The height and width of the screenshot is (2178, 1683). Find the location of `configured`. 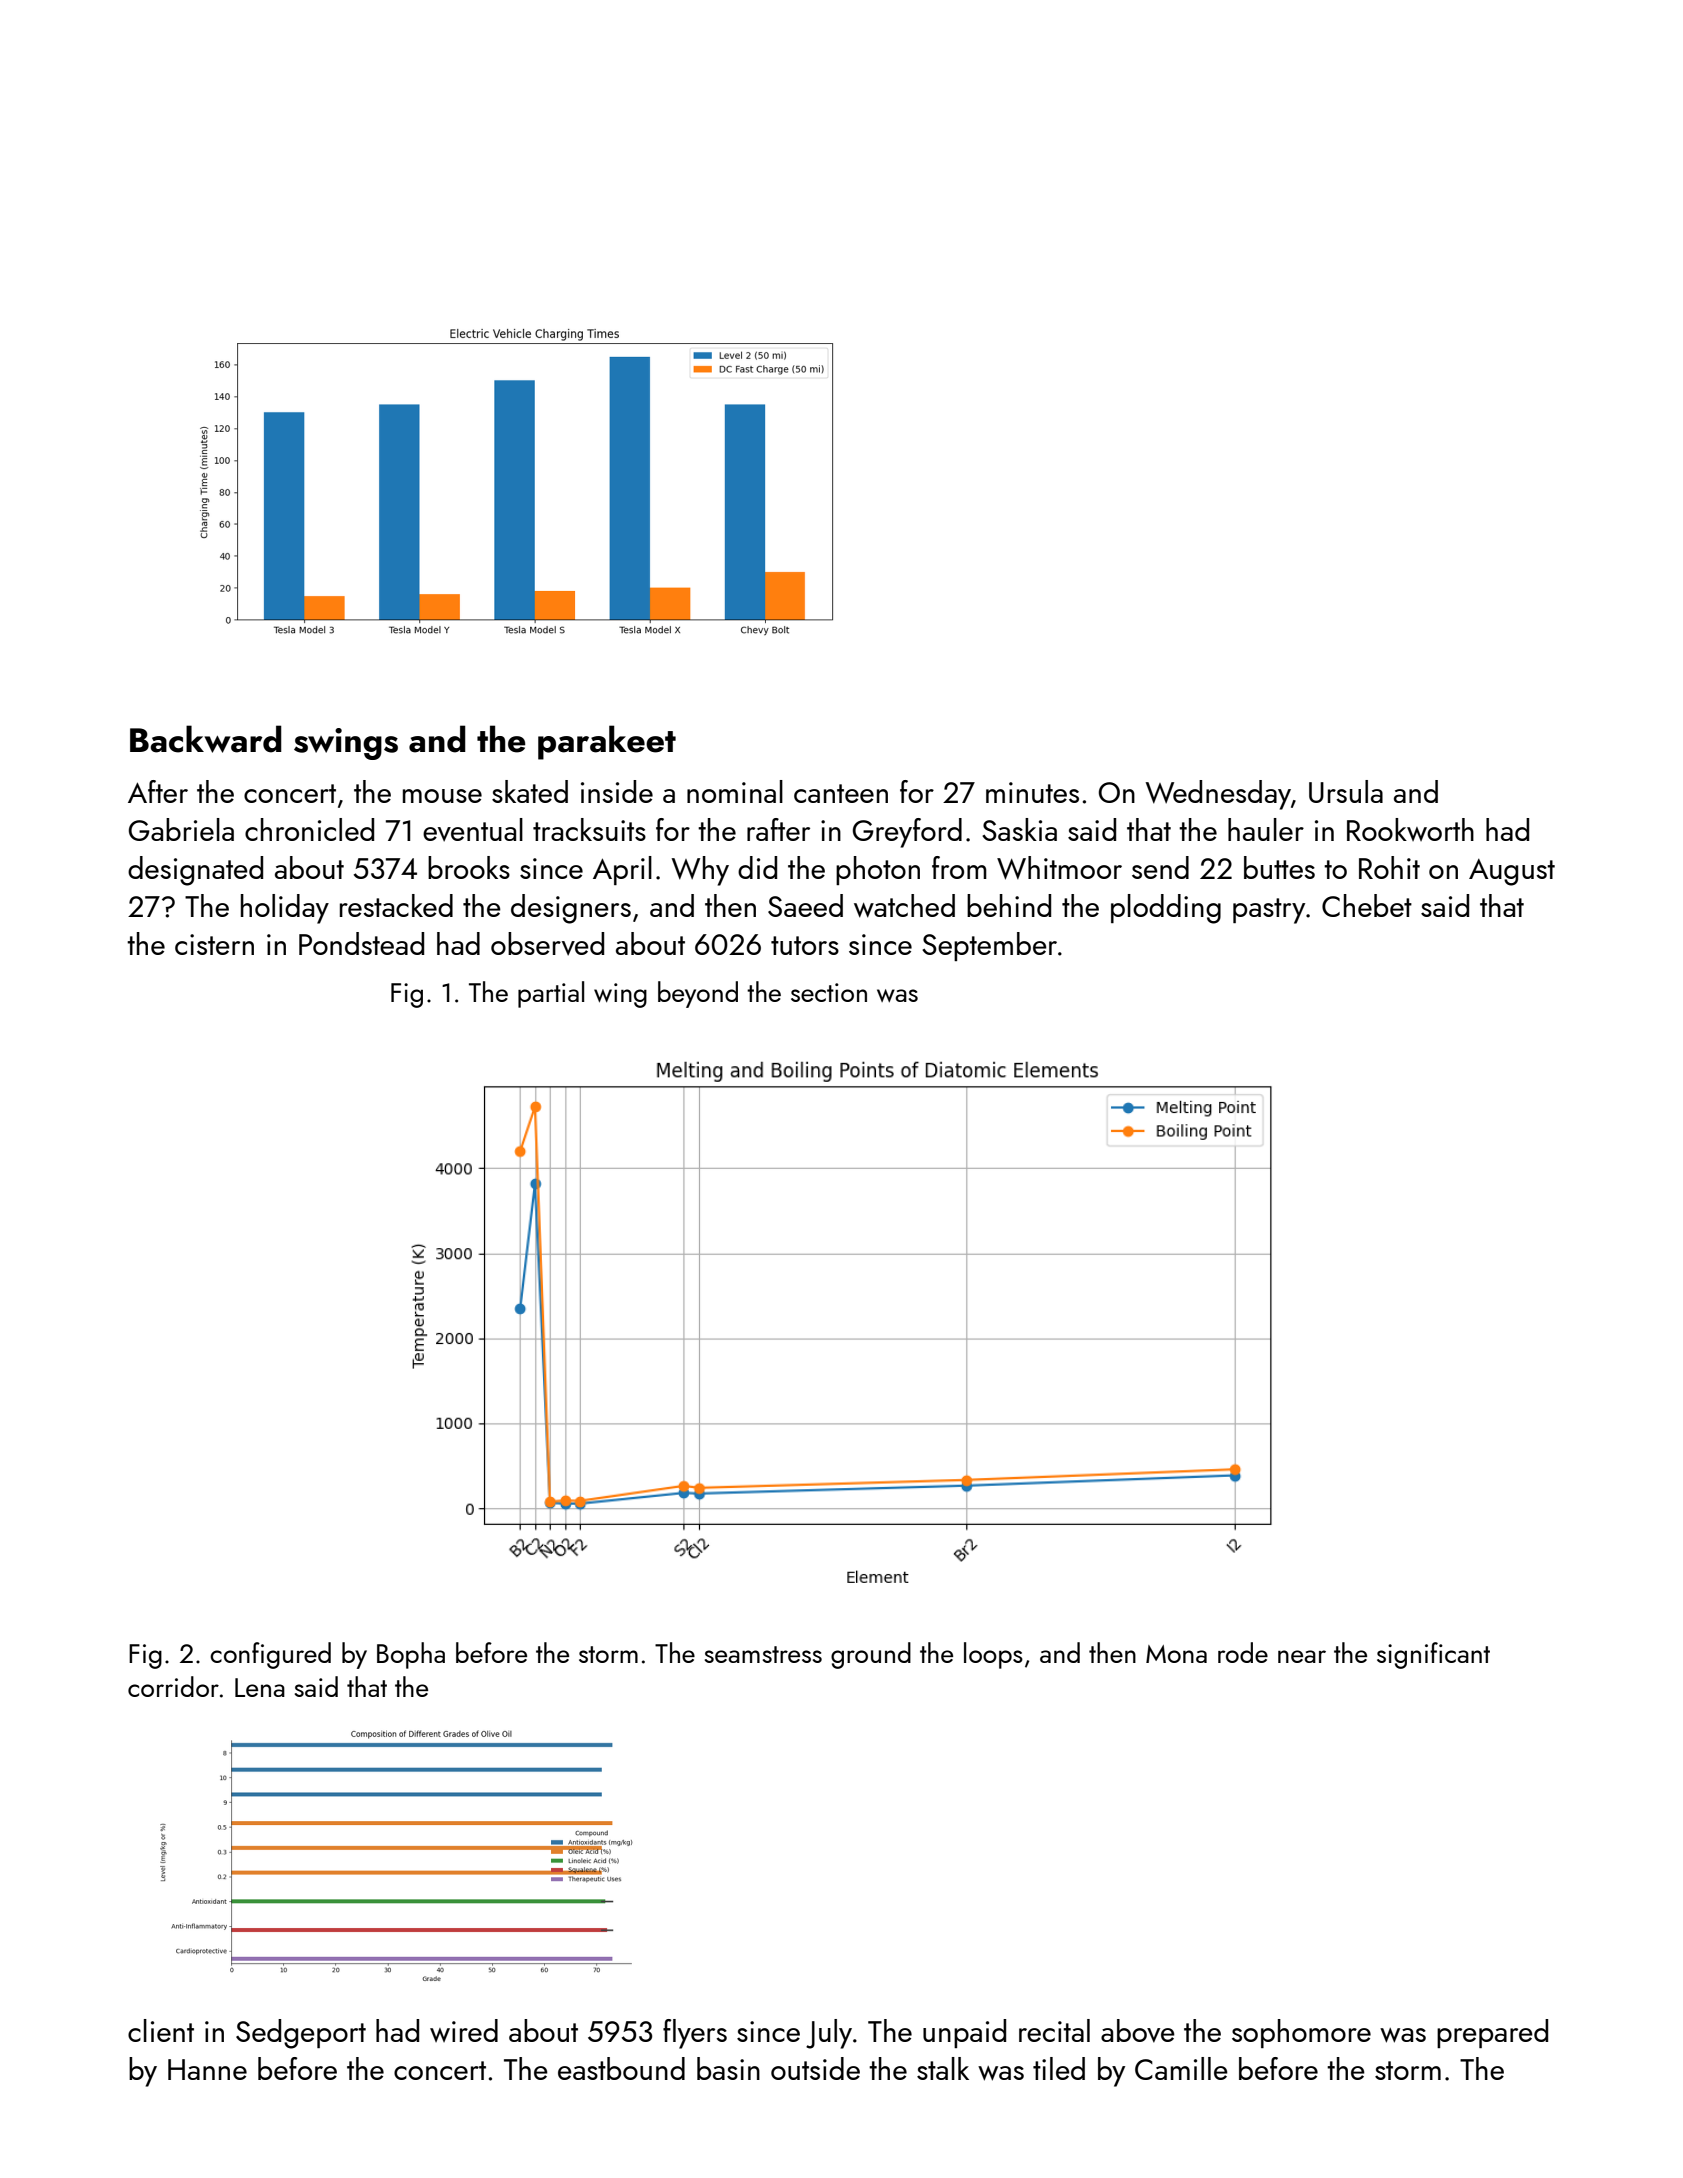

configured is located at coordinates (270, 1655).
